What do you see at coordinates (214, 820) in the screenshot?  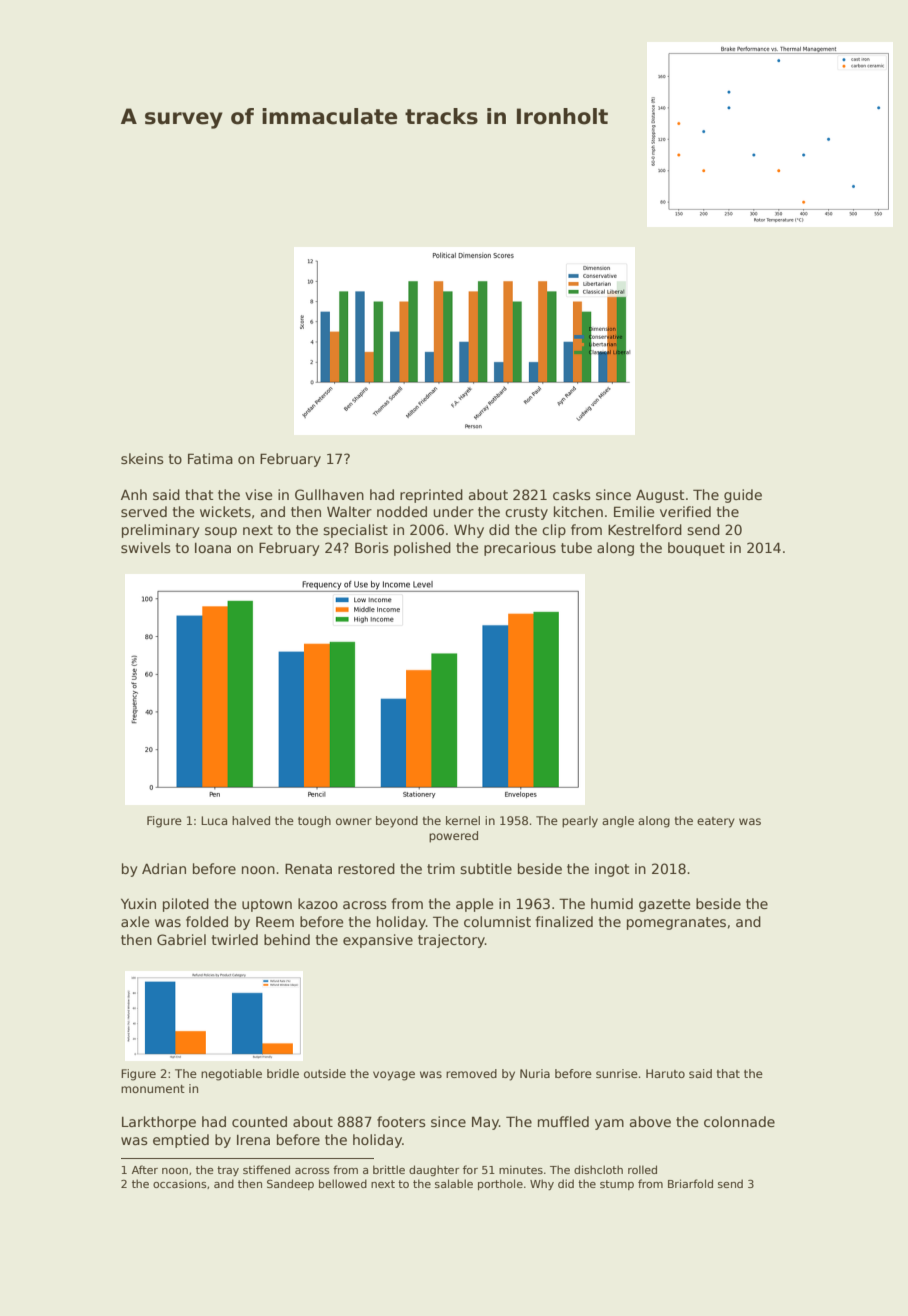 I see `Luca` at bounding box center [214, 820].
